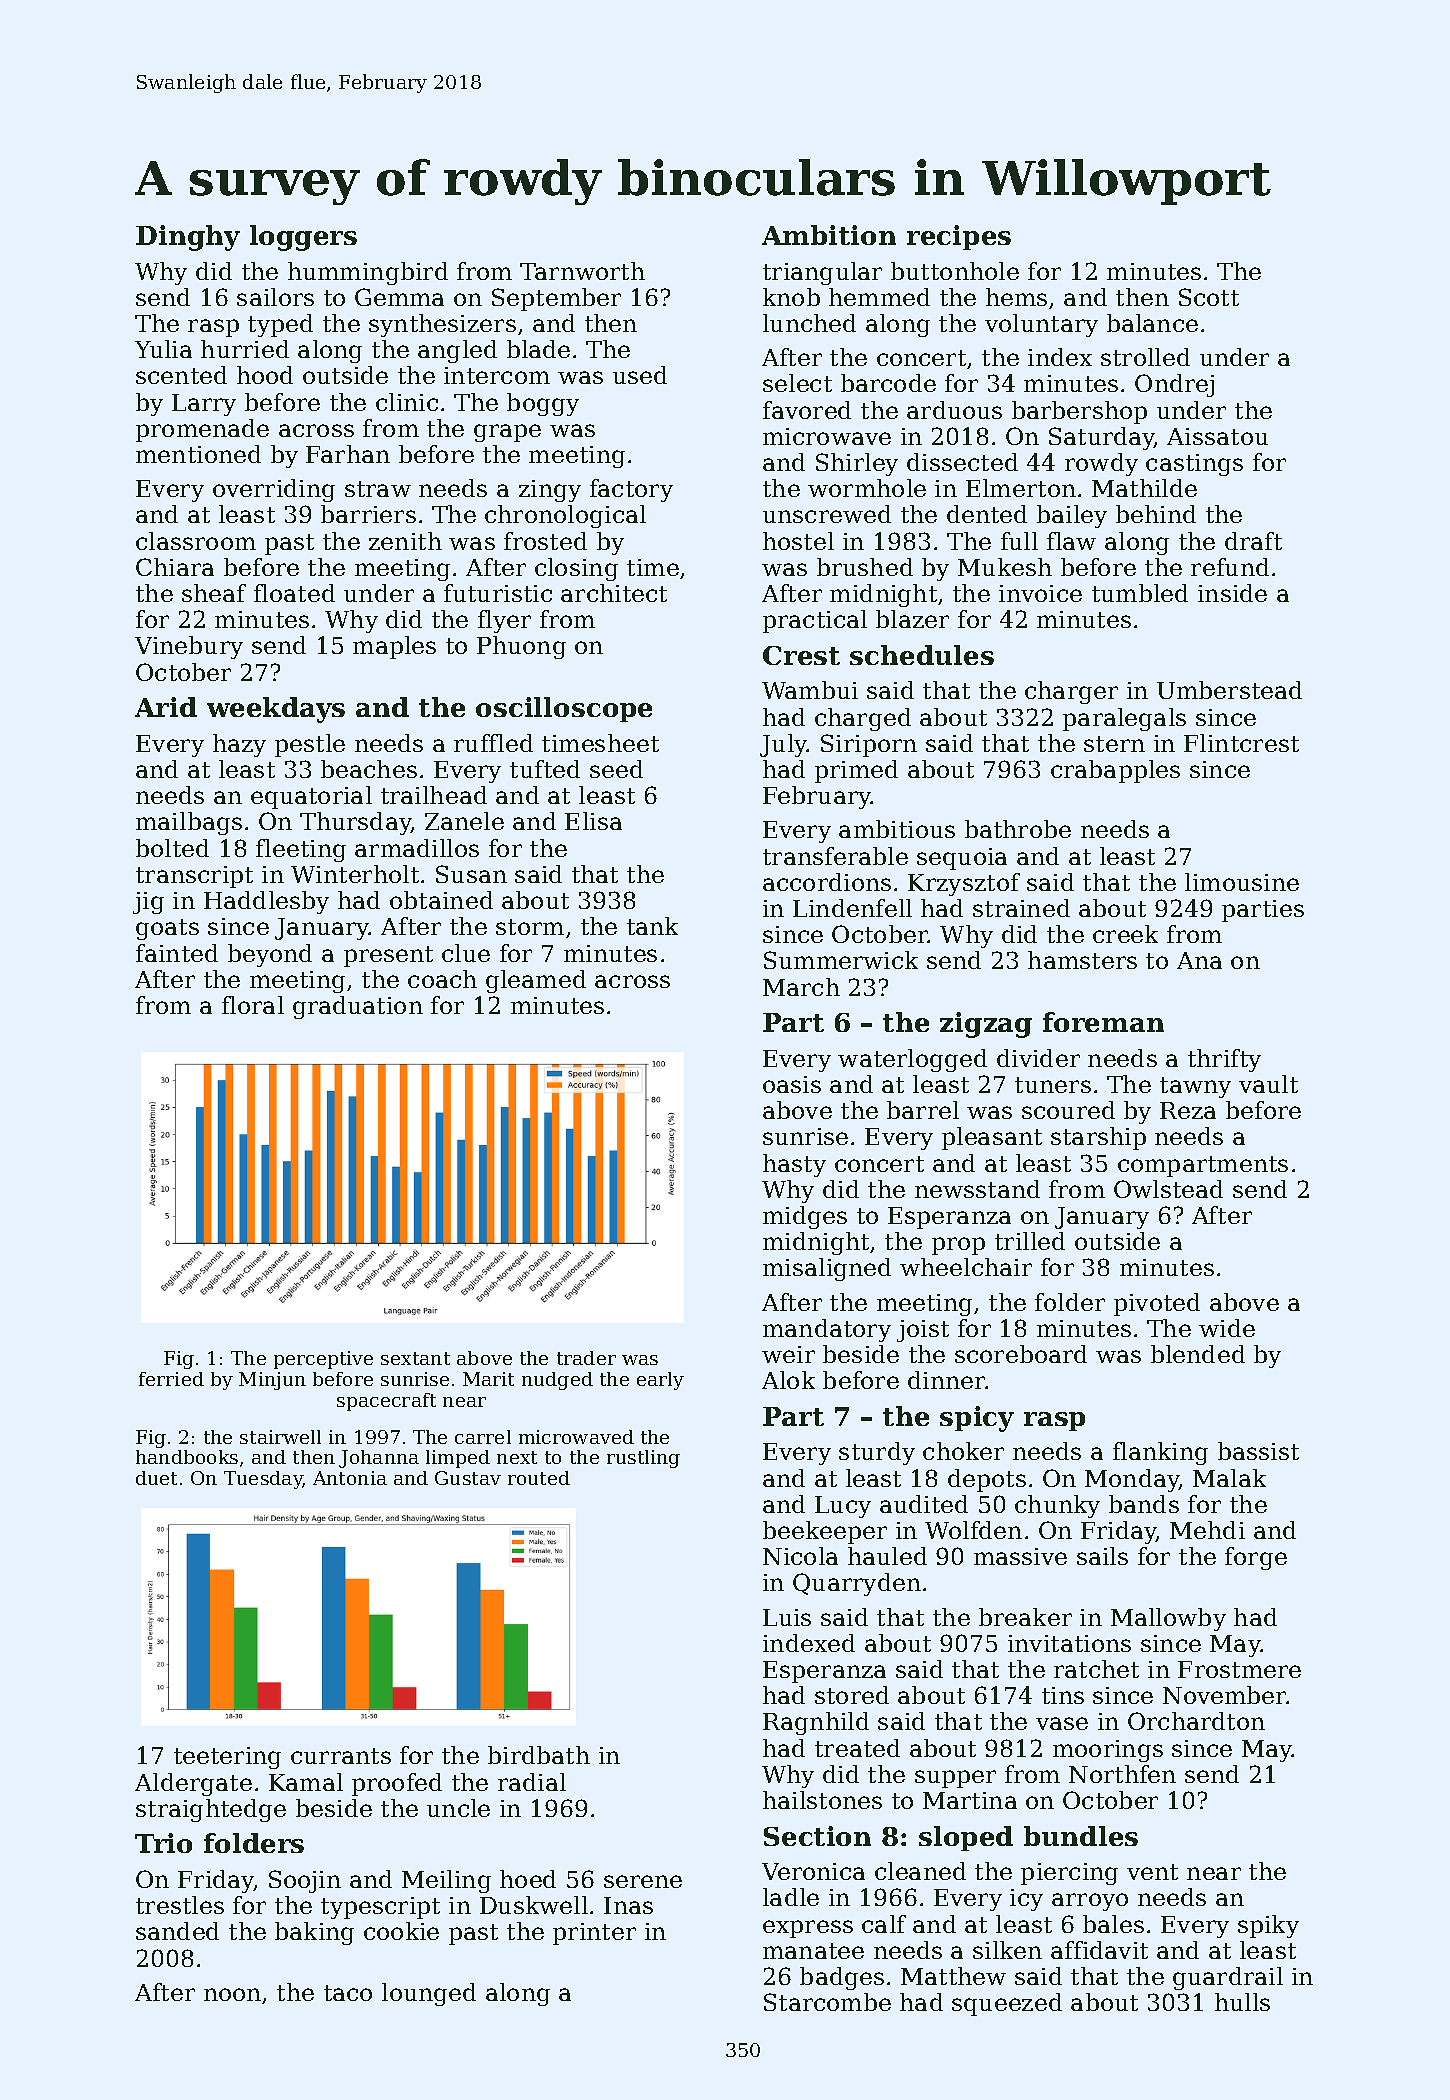  Describe the element at coordinates (1016, 297) in the document. I see `hems` at that location.
